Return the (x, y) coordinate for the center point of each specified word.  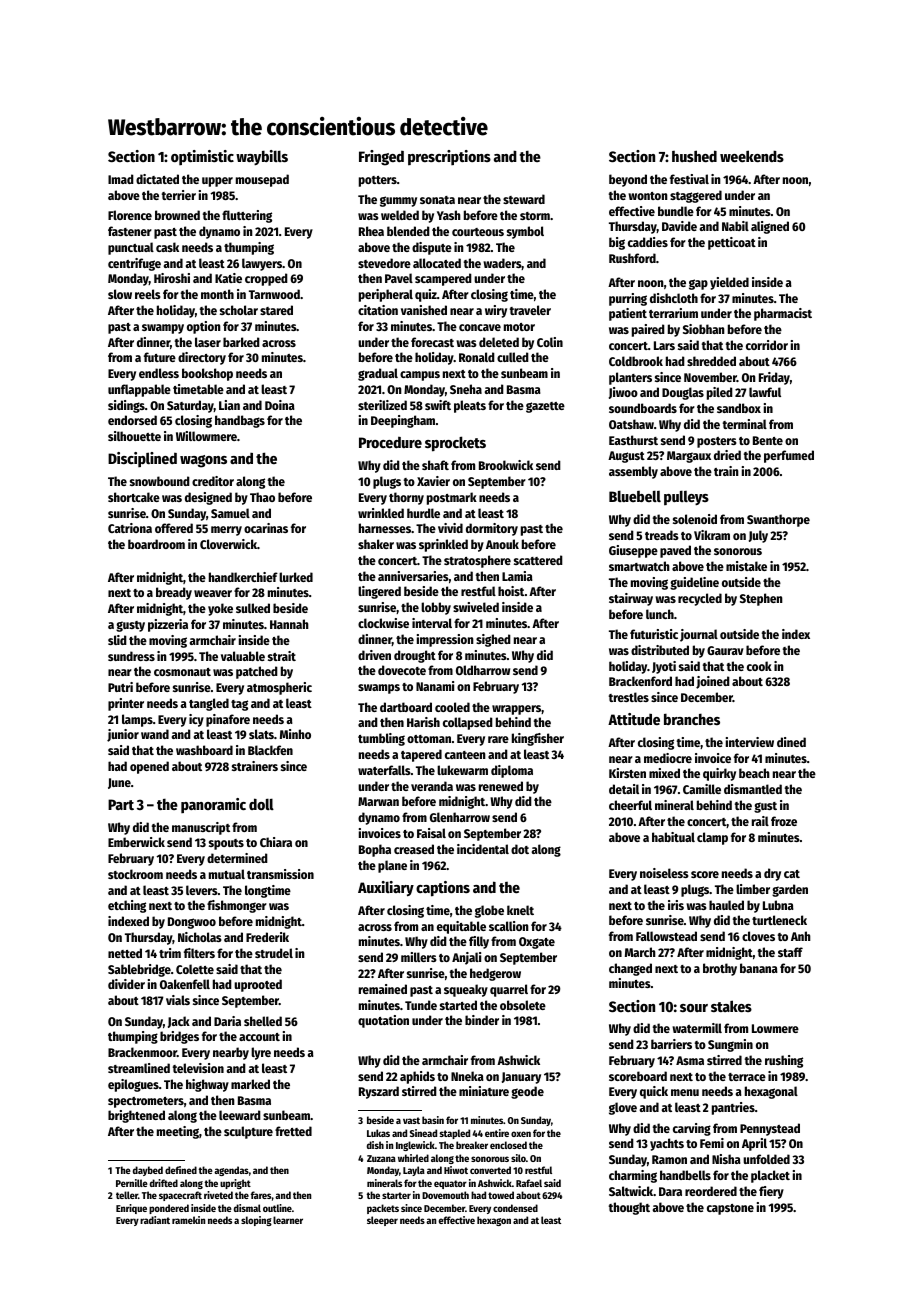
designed (208, 498)
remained (383, 989)
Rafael (529, 1183)
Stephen (761, 599)
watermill (697, 1028)
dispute (432, 248)
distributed (660, 650)
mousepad (262, 180)
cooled (452, 707)
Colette (195, 969)
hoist (511, 591)
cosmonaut (182, 672)
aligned (770, 227)
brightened (136, 1116)
